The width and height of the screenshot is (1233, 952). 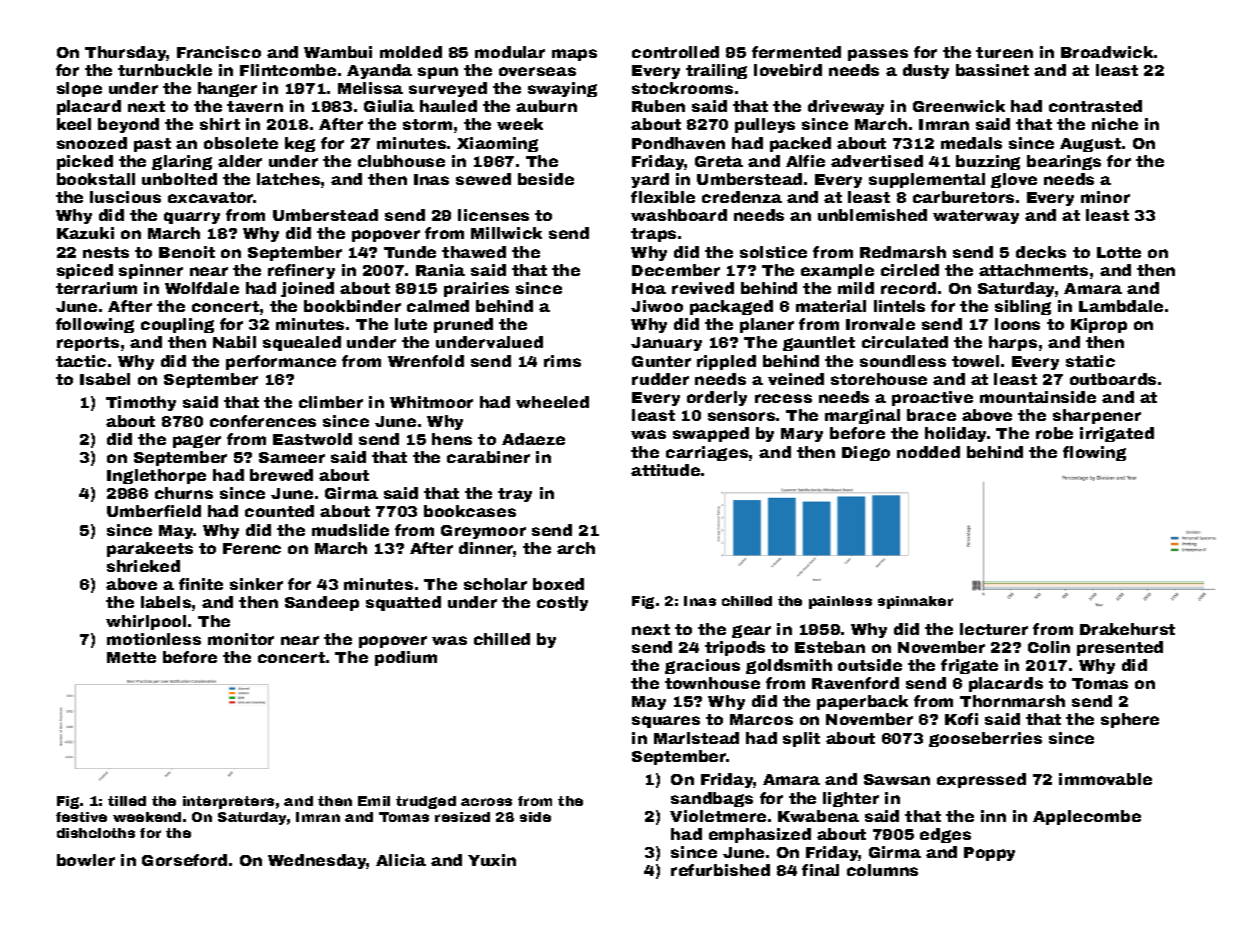 I want to click on rims, so click(x=562, y=361).
